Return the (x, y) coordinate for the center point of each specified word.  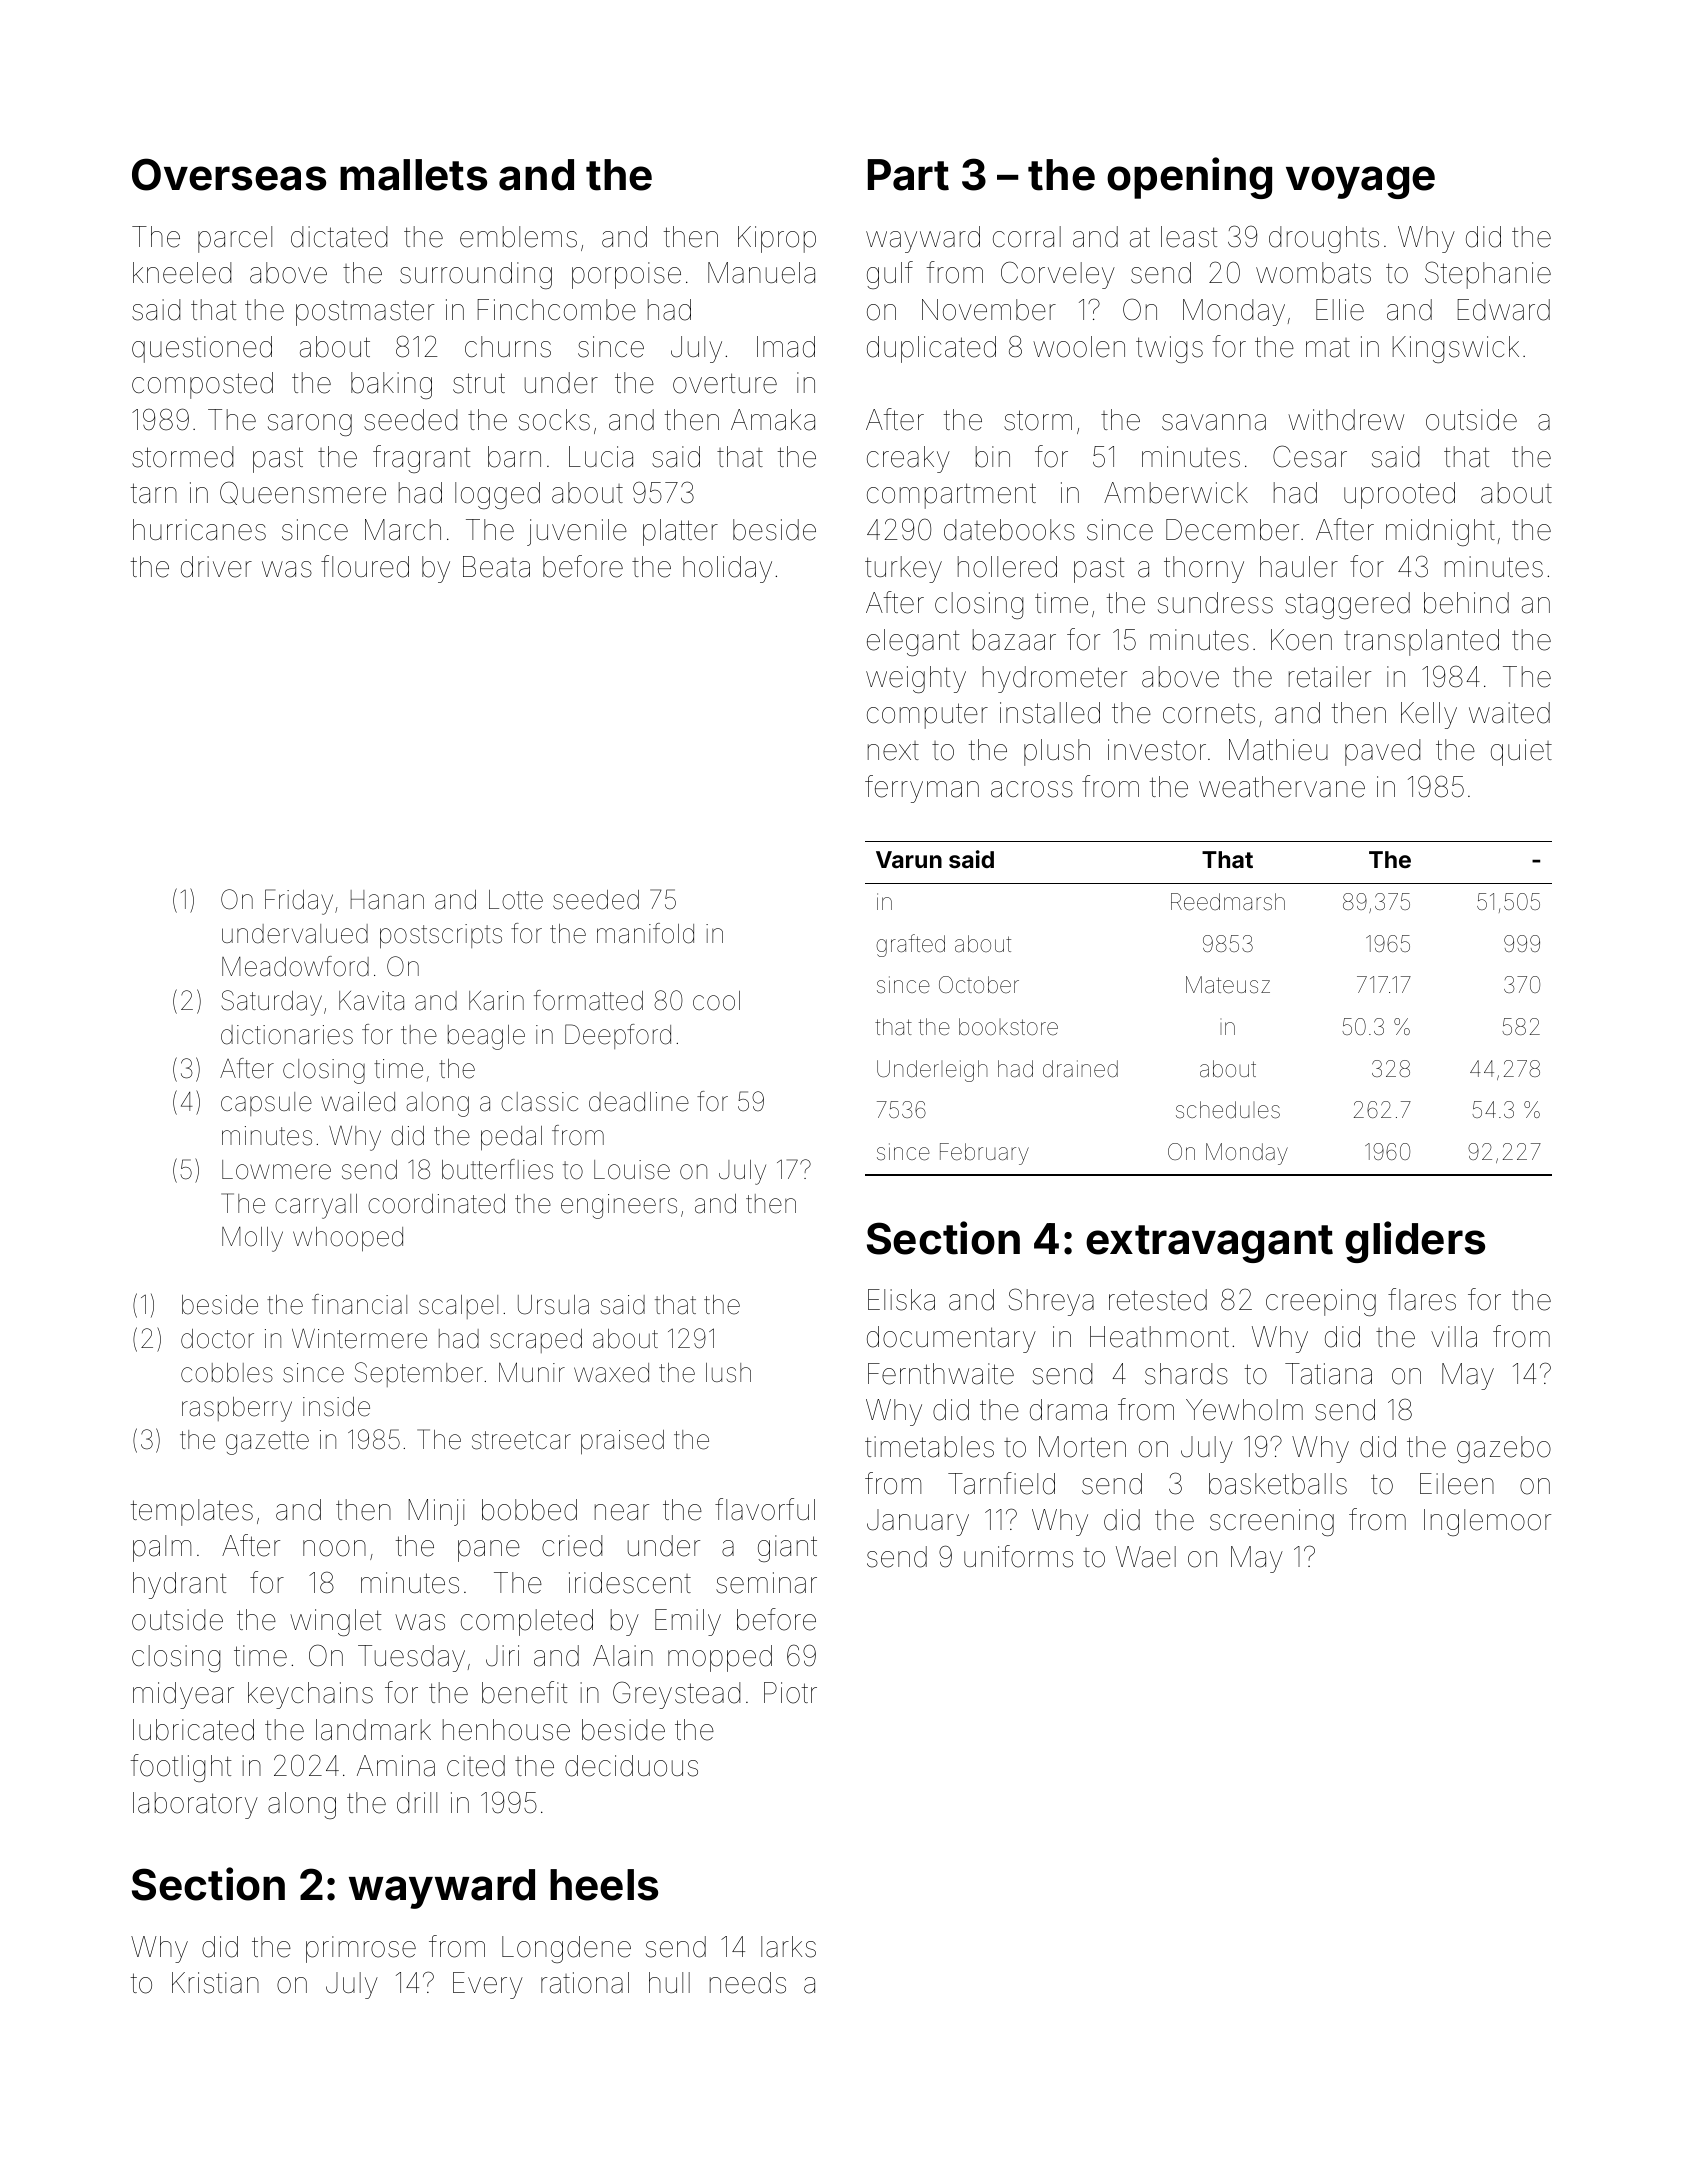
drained (1080, 1069)
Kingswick (1456, 349)
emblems (518, 237)
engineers (619, 1206)
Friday (299, 902)
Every (488, 1985)
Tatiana (1328, 1374)
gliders (1415, 1242)
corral (1027, 237)
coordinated (436, 1204)
